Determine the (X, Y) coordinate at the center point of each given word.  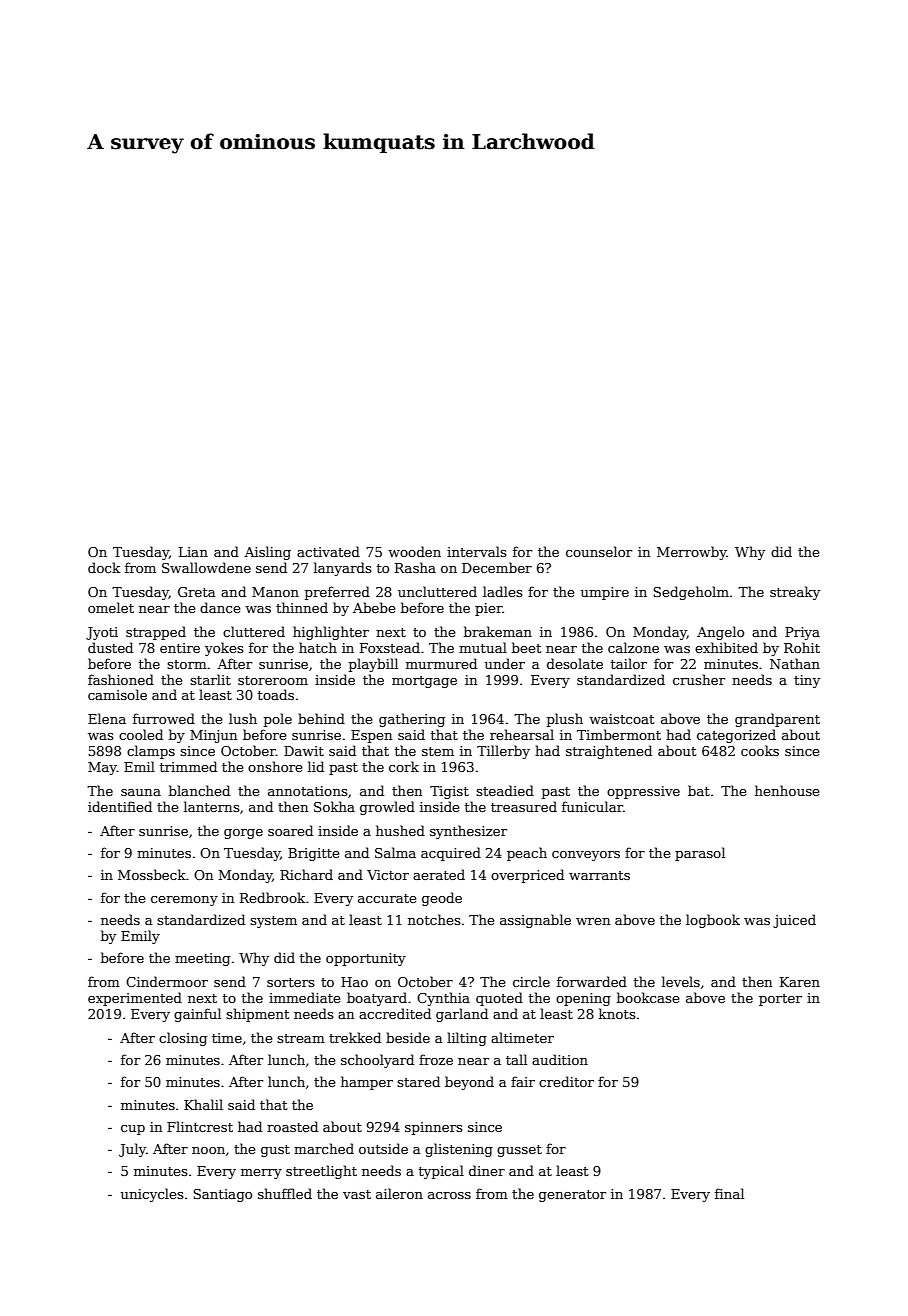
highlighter (331, 633)
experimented (135, 999)
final (729, 1193)
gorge (243, 834)
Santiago (222, 1195)
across (449, 1195)
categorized (736, 736)
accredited (395, 1013)
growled (387, 808)
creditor (566, 1081)
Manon (275, 592)
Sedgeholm (691, 593)
